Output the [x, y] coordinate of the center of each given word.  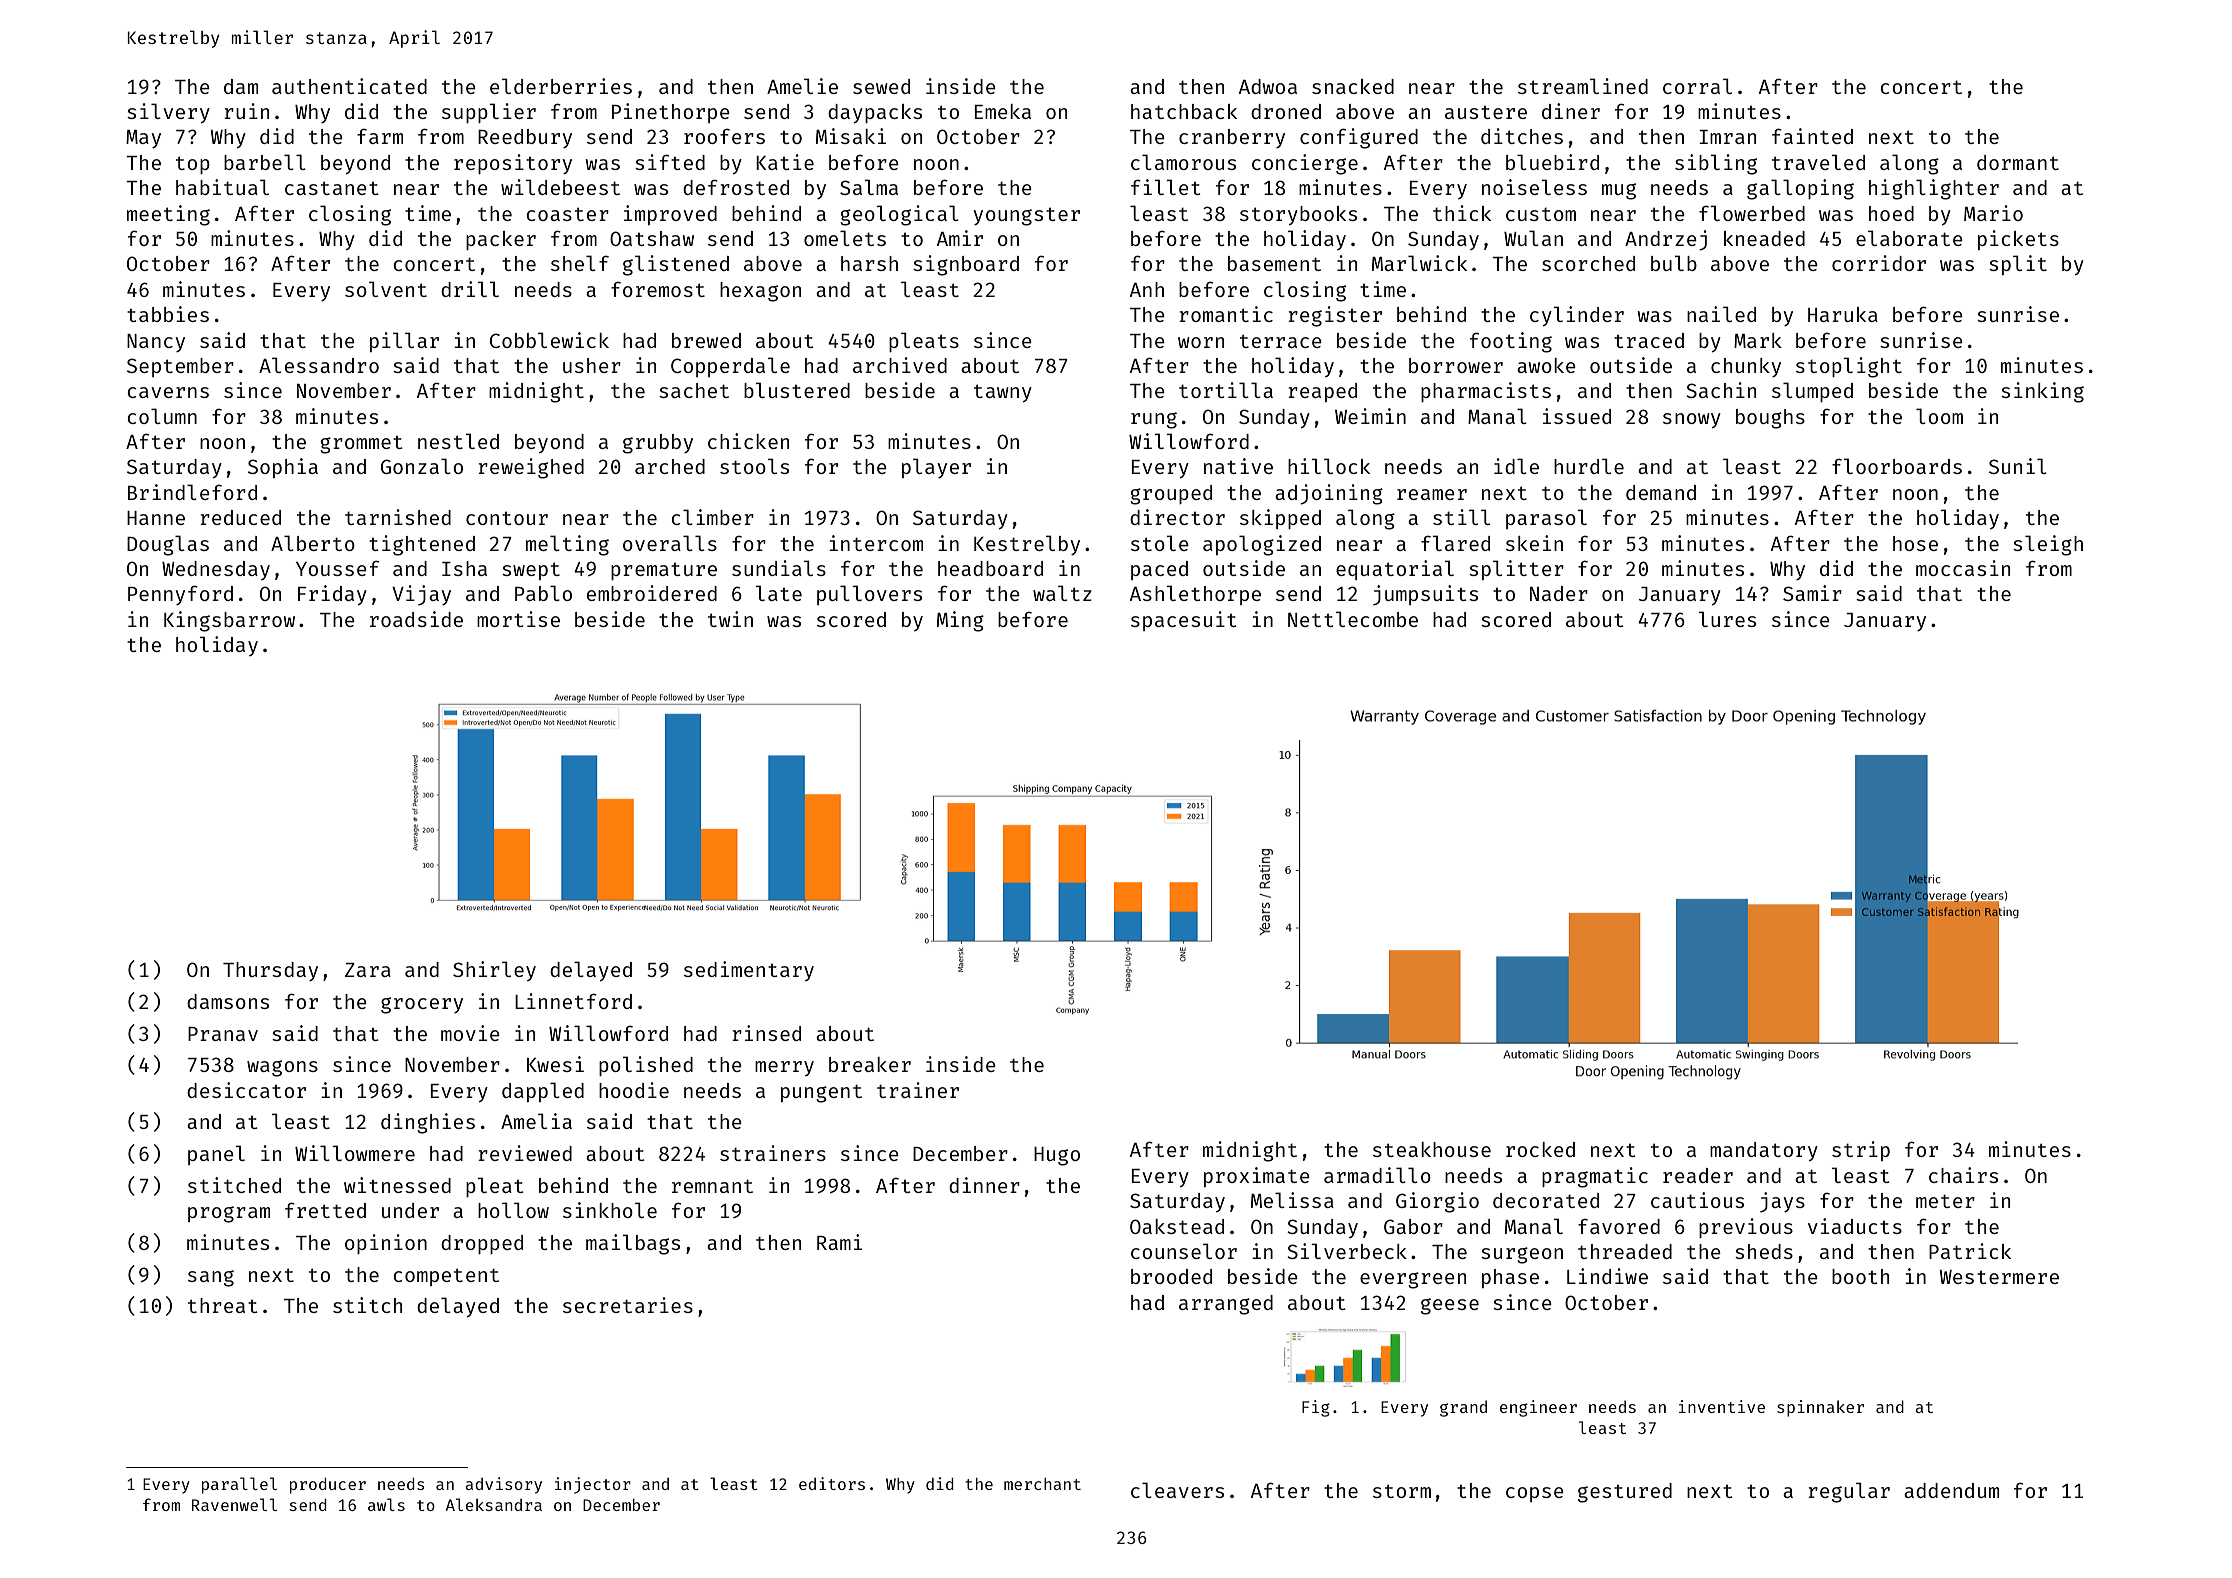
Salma [869, 187]
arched [670, 466]
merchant [1042, 1484]
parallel [239, 1485]
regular [1849, 1492]
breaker [870, 1064]
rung [1154, 420]
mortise [518, 619]
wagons [282, 1068]
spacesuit [1184, 621]
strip [1861, 1151]
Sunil [2018, 466]
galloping [1800, 189]
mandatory [1764, 1151]
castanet [332, 188]
